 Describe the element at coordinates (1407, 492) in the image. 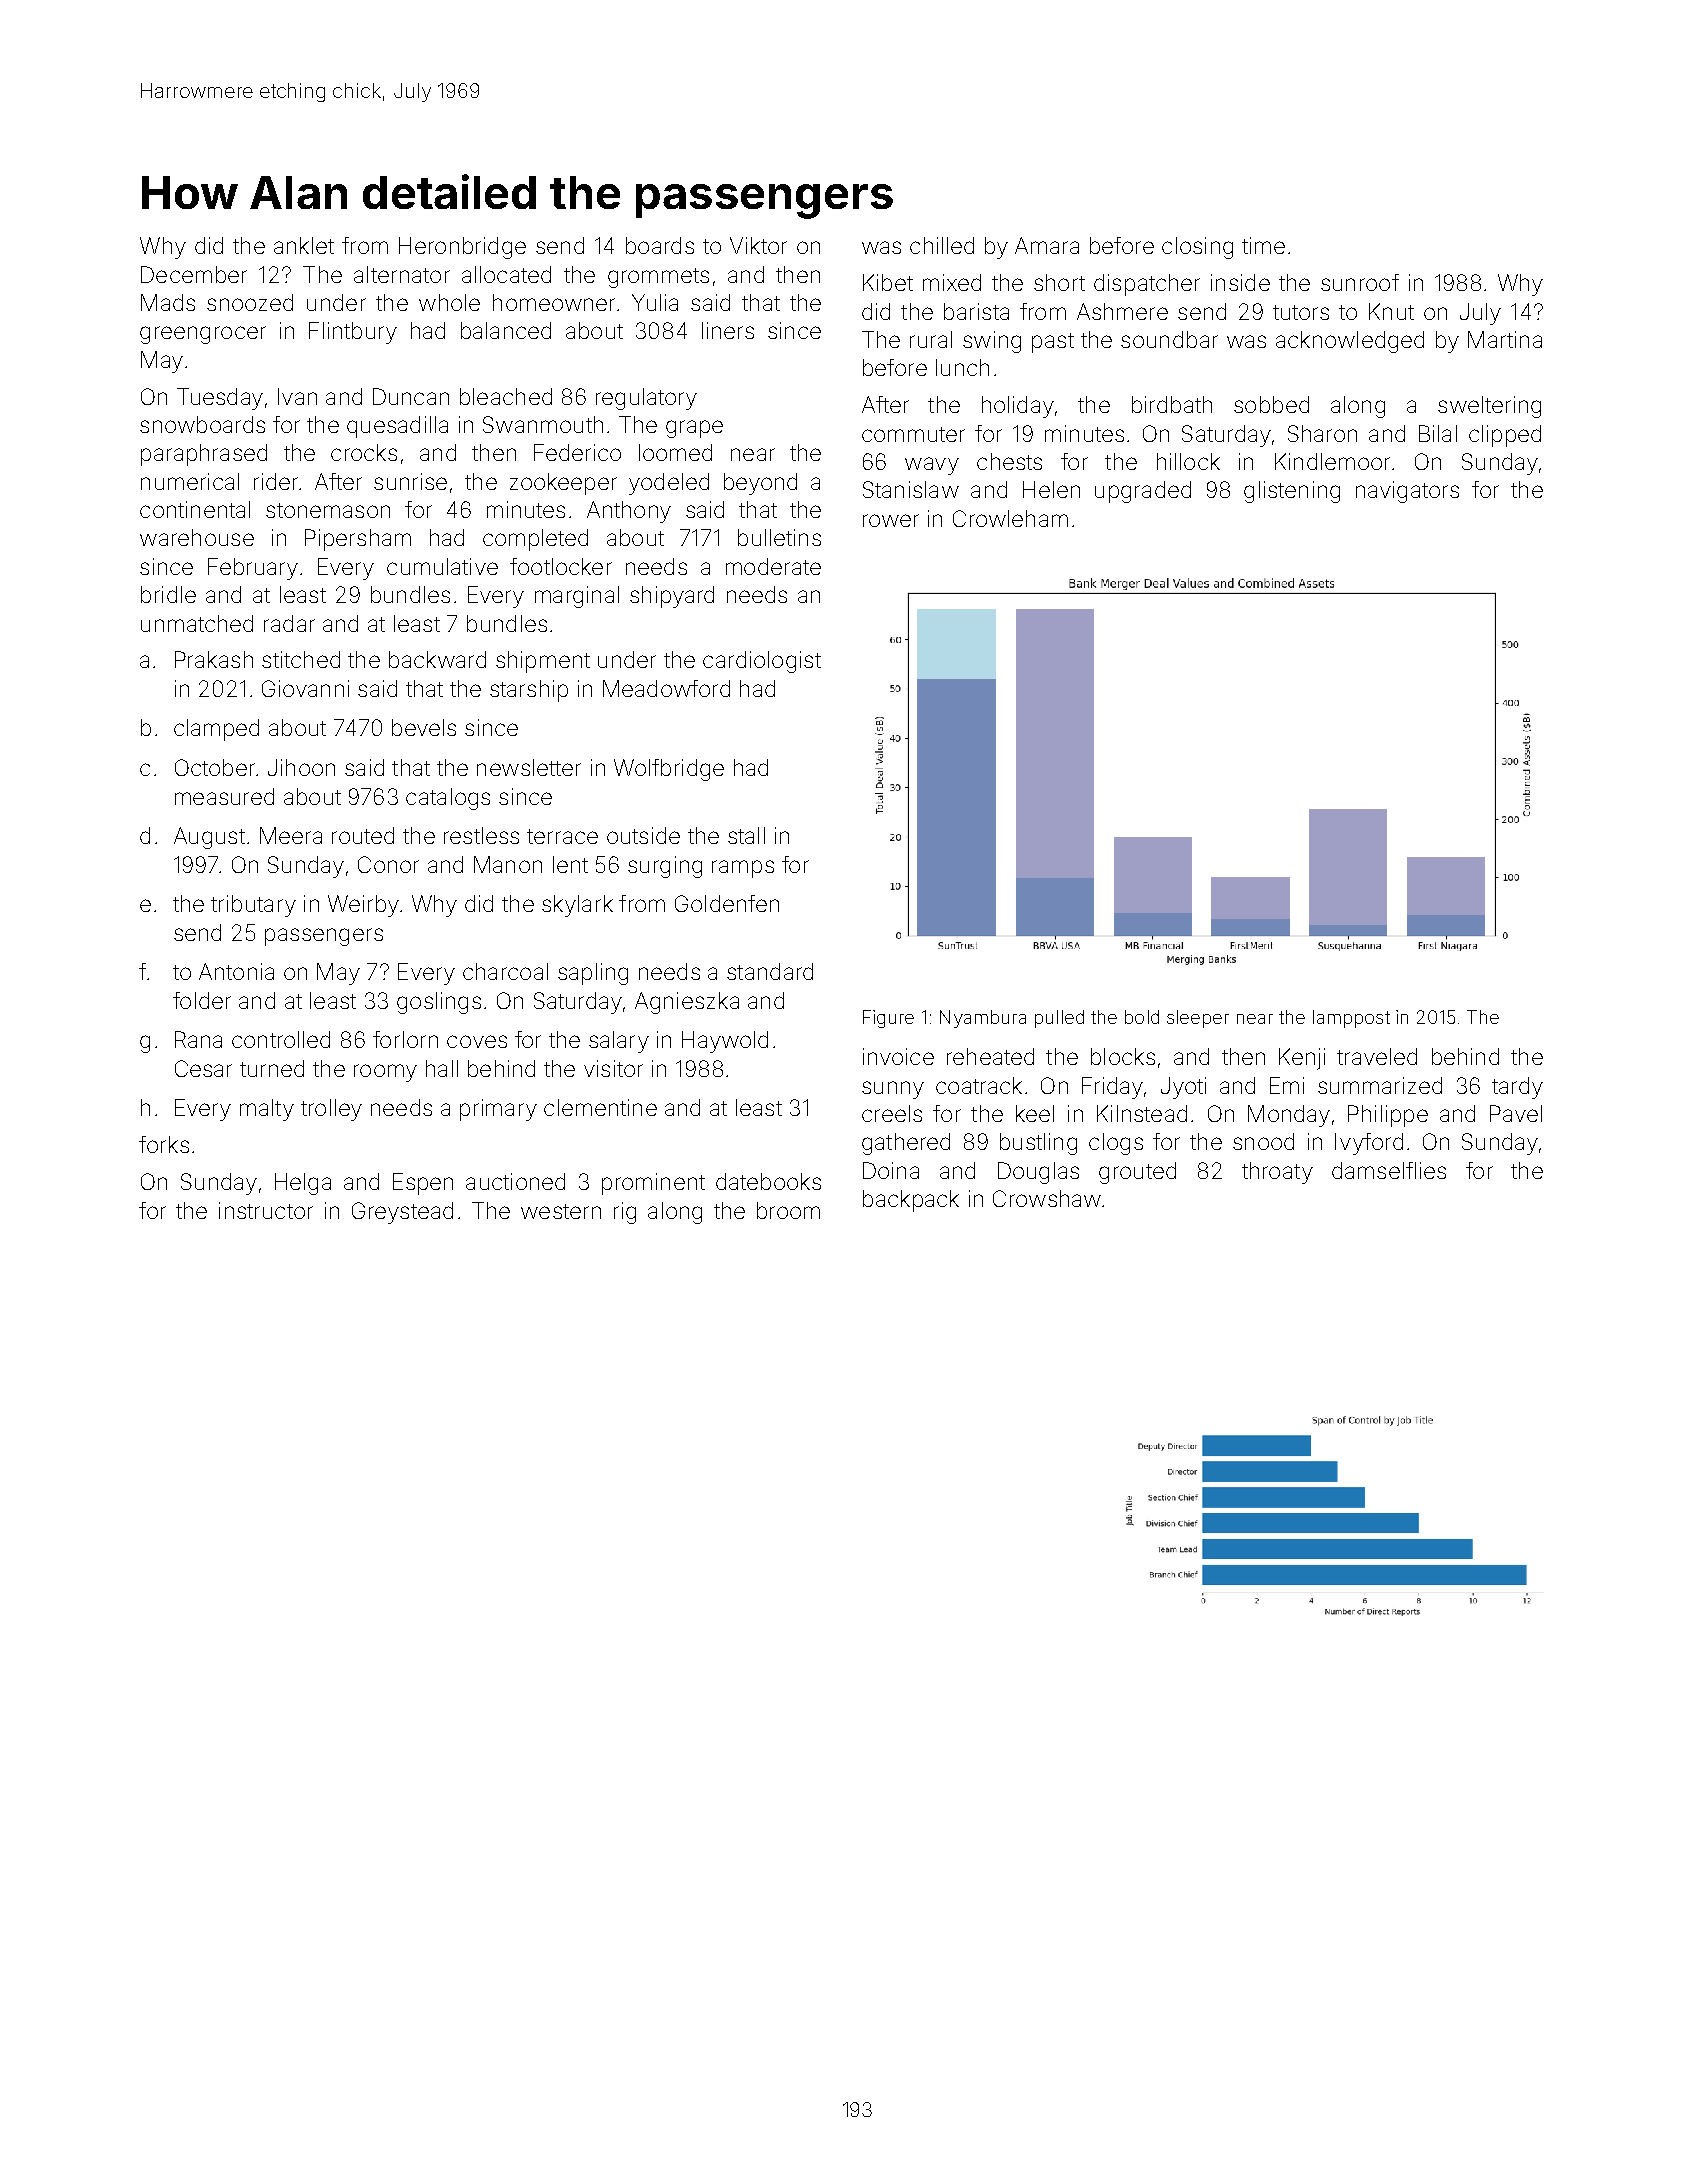

I see `navigators` at that location.
